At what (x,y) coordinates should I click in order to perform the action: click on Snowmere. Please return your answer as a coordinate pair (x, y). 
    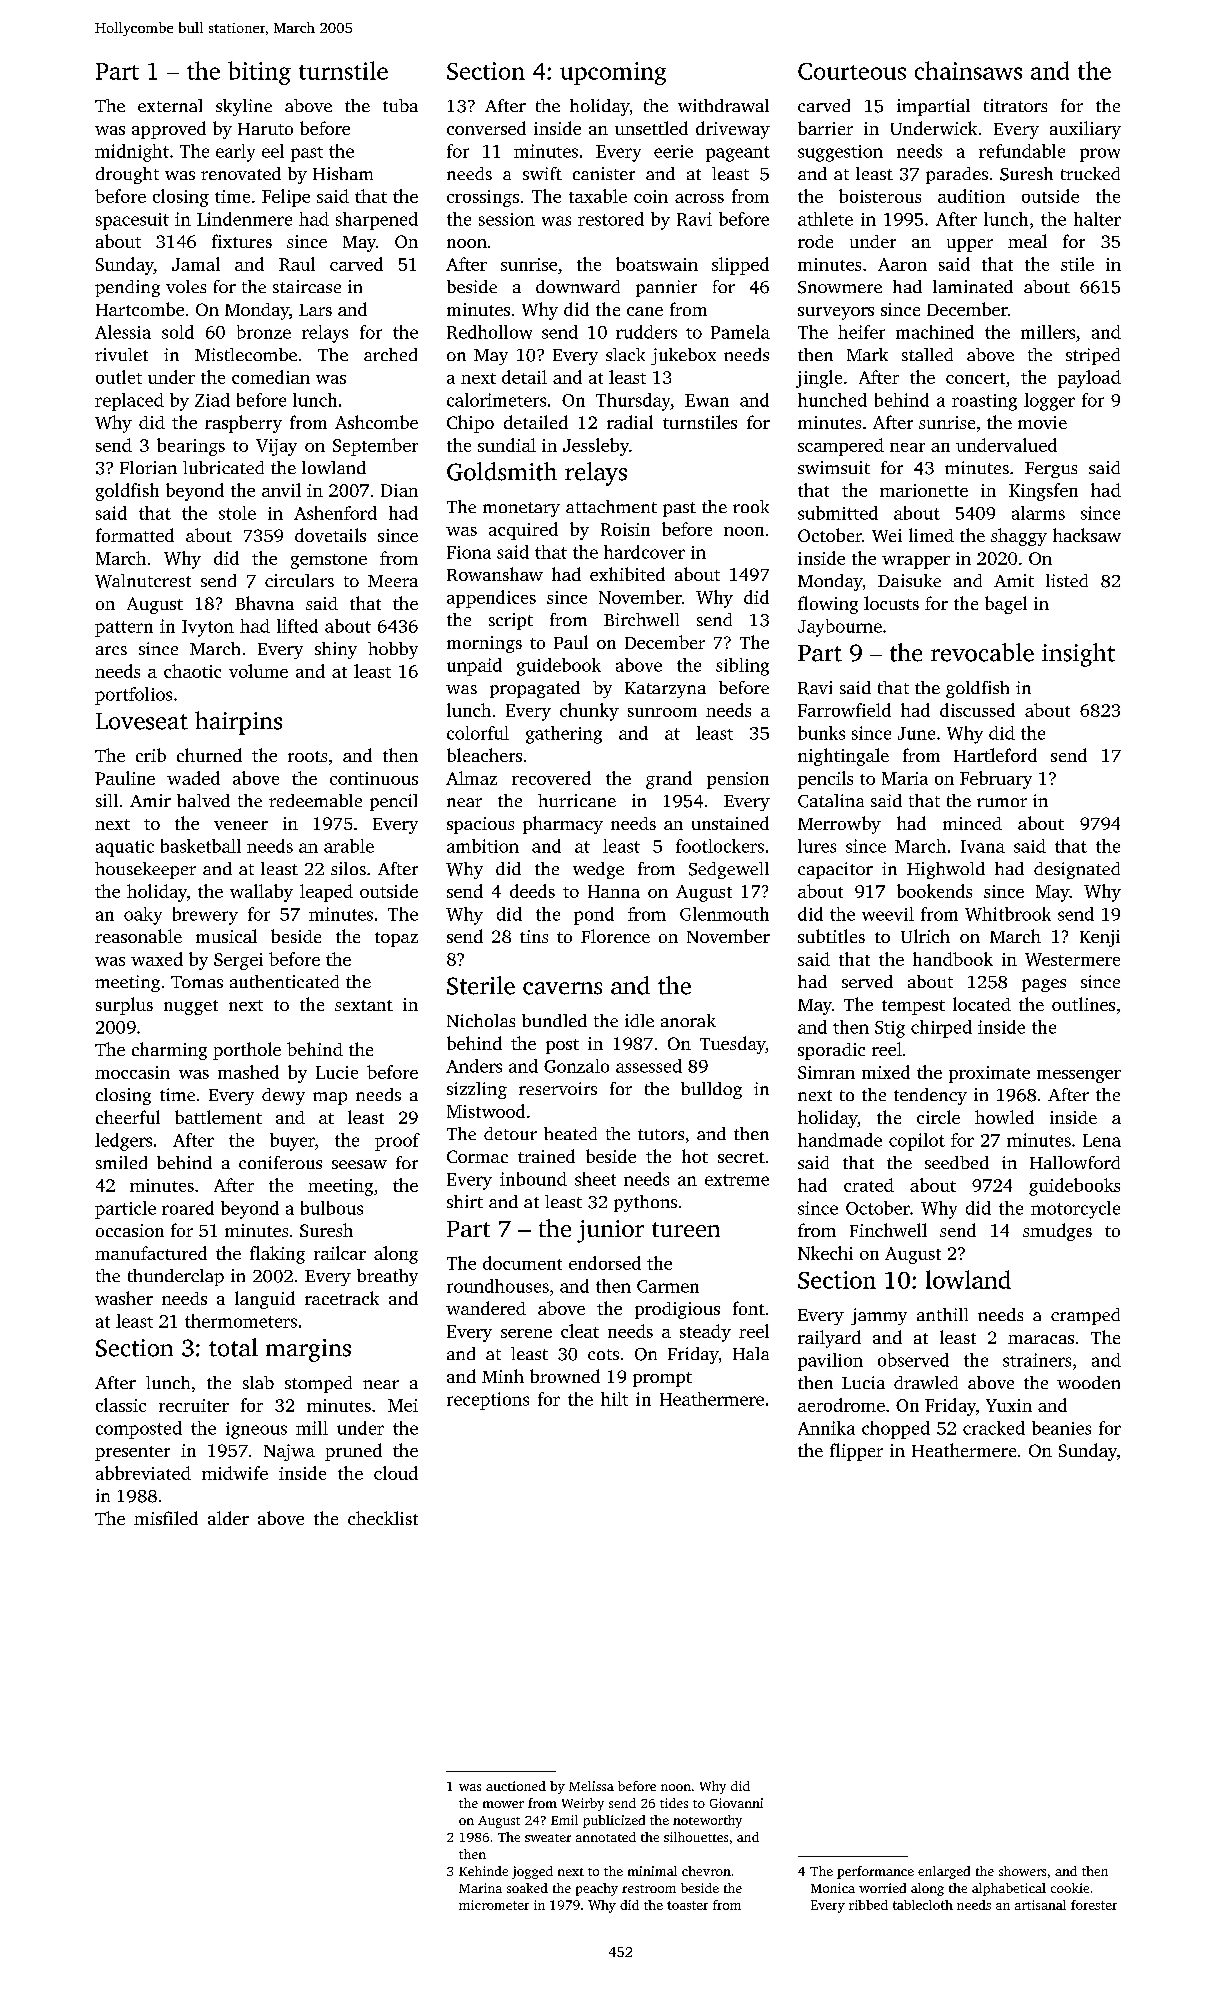
    Looking at the image, I should click on (840, 287).
